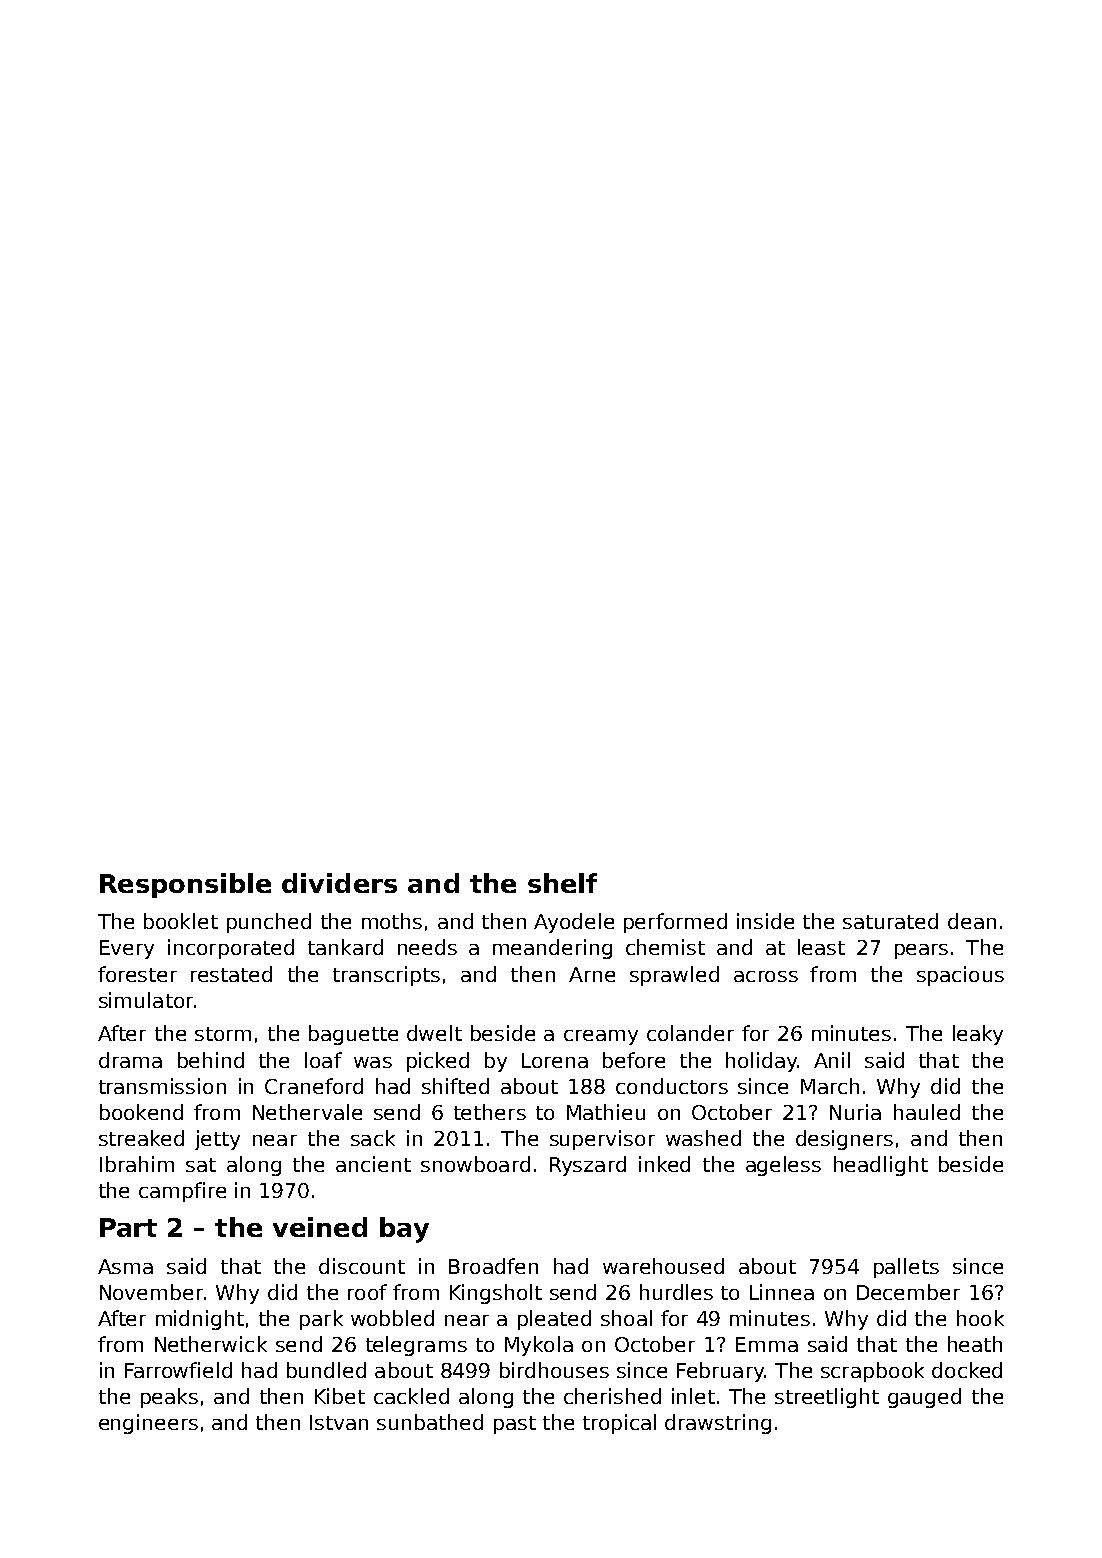 The height and width of the screenshot is (1558, 1102). Describe the element at coordinates (664, 1164) in the screenshot. I see `inked` at that location.
